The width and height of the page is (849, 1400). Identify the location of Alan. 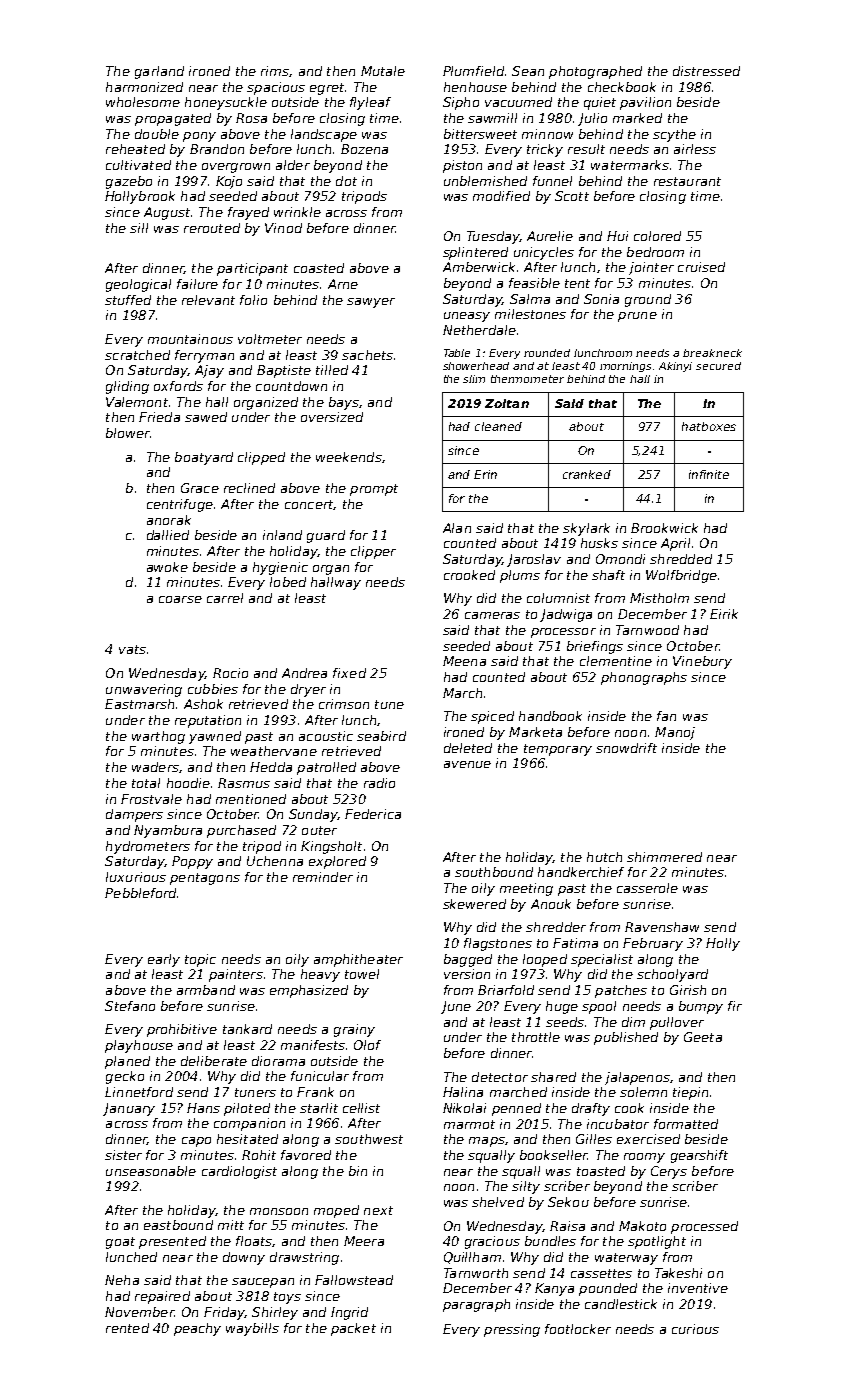
(457, 528).
